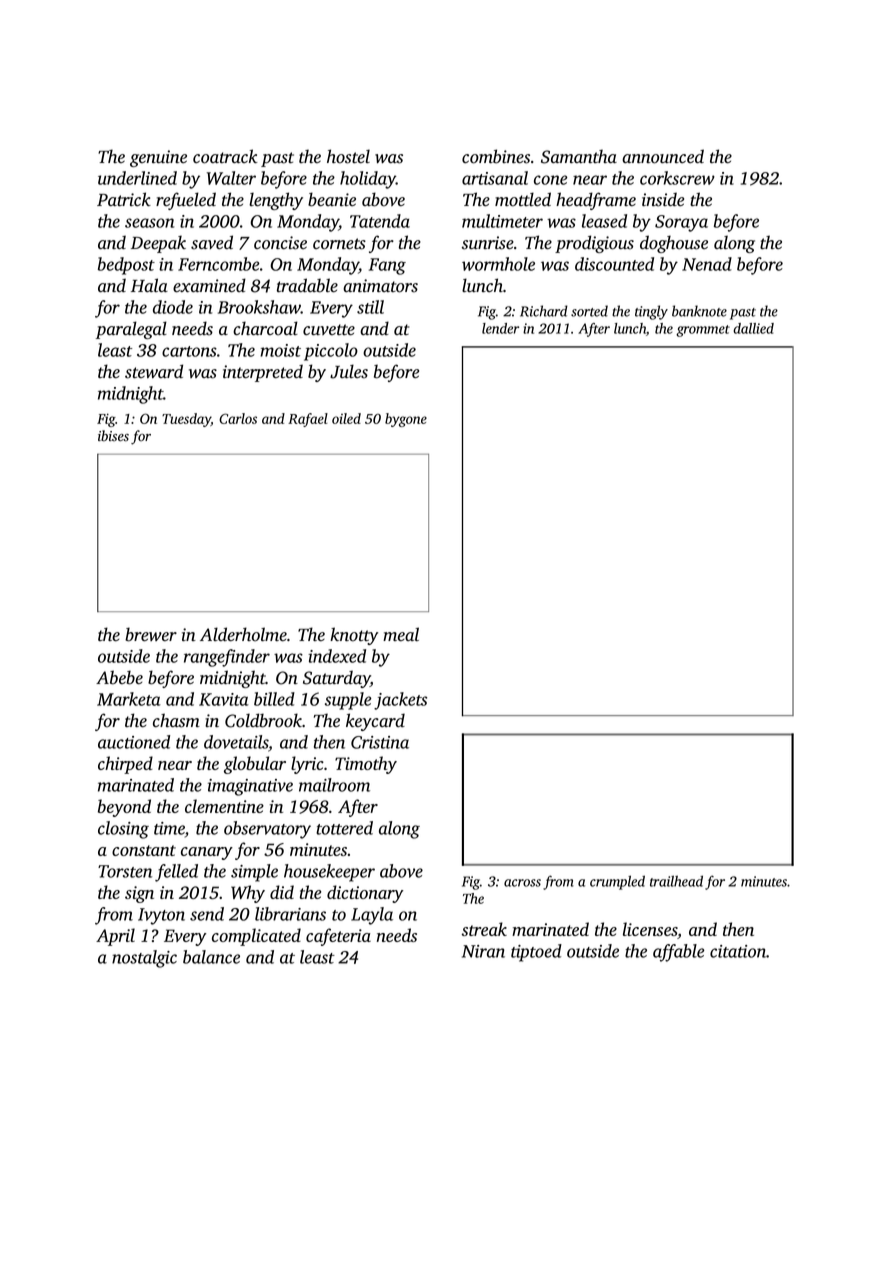 The image size is (891, 1265). What do you see at coordinates (255, 765) in the screenshot?
I see `globular` at bounding box center [255, 765].
